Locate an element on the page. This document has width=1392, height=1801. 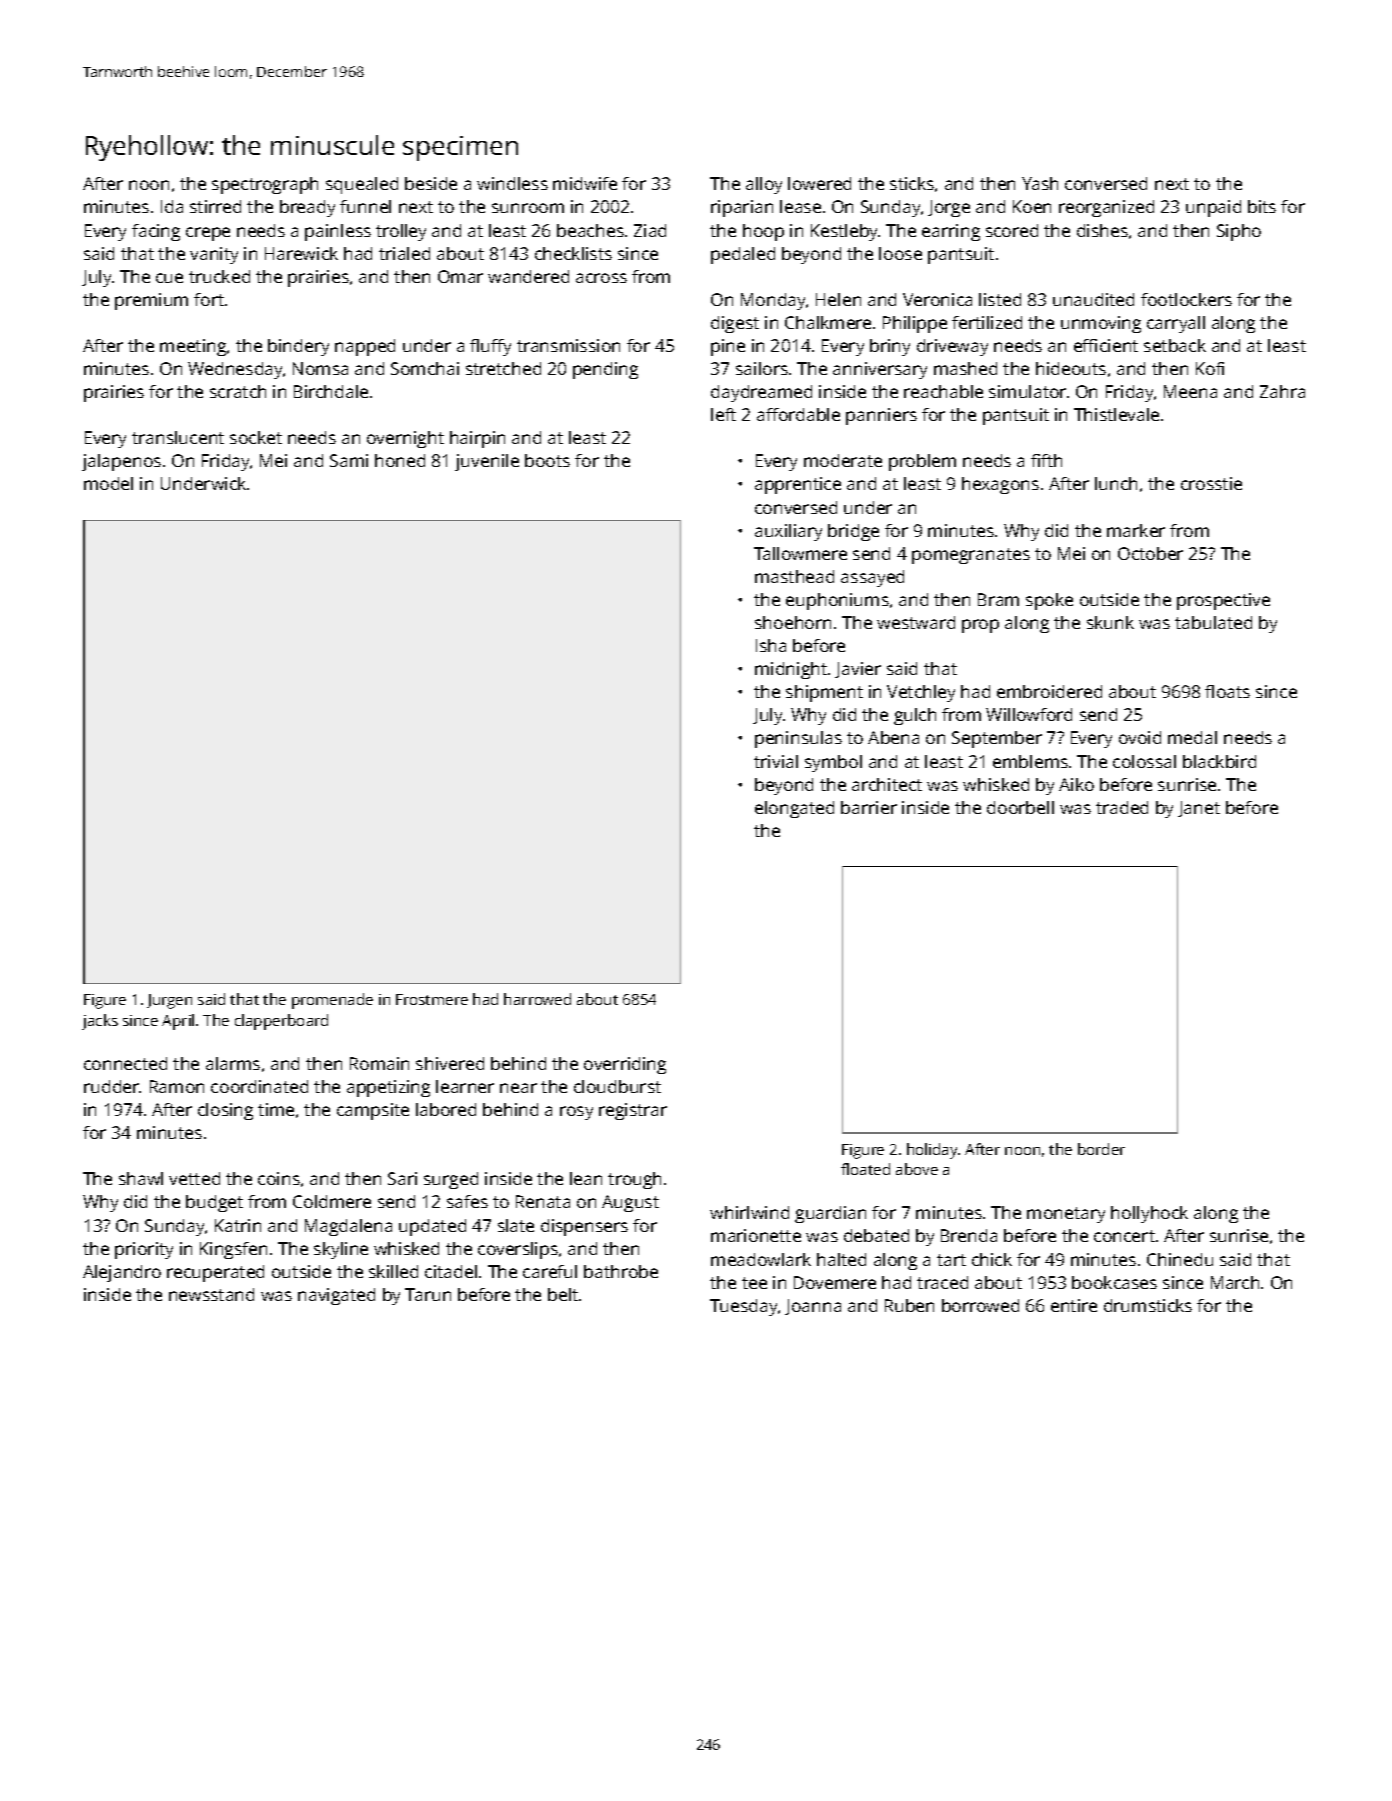
shawl is located at coordinates (141, 1178).
